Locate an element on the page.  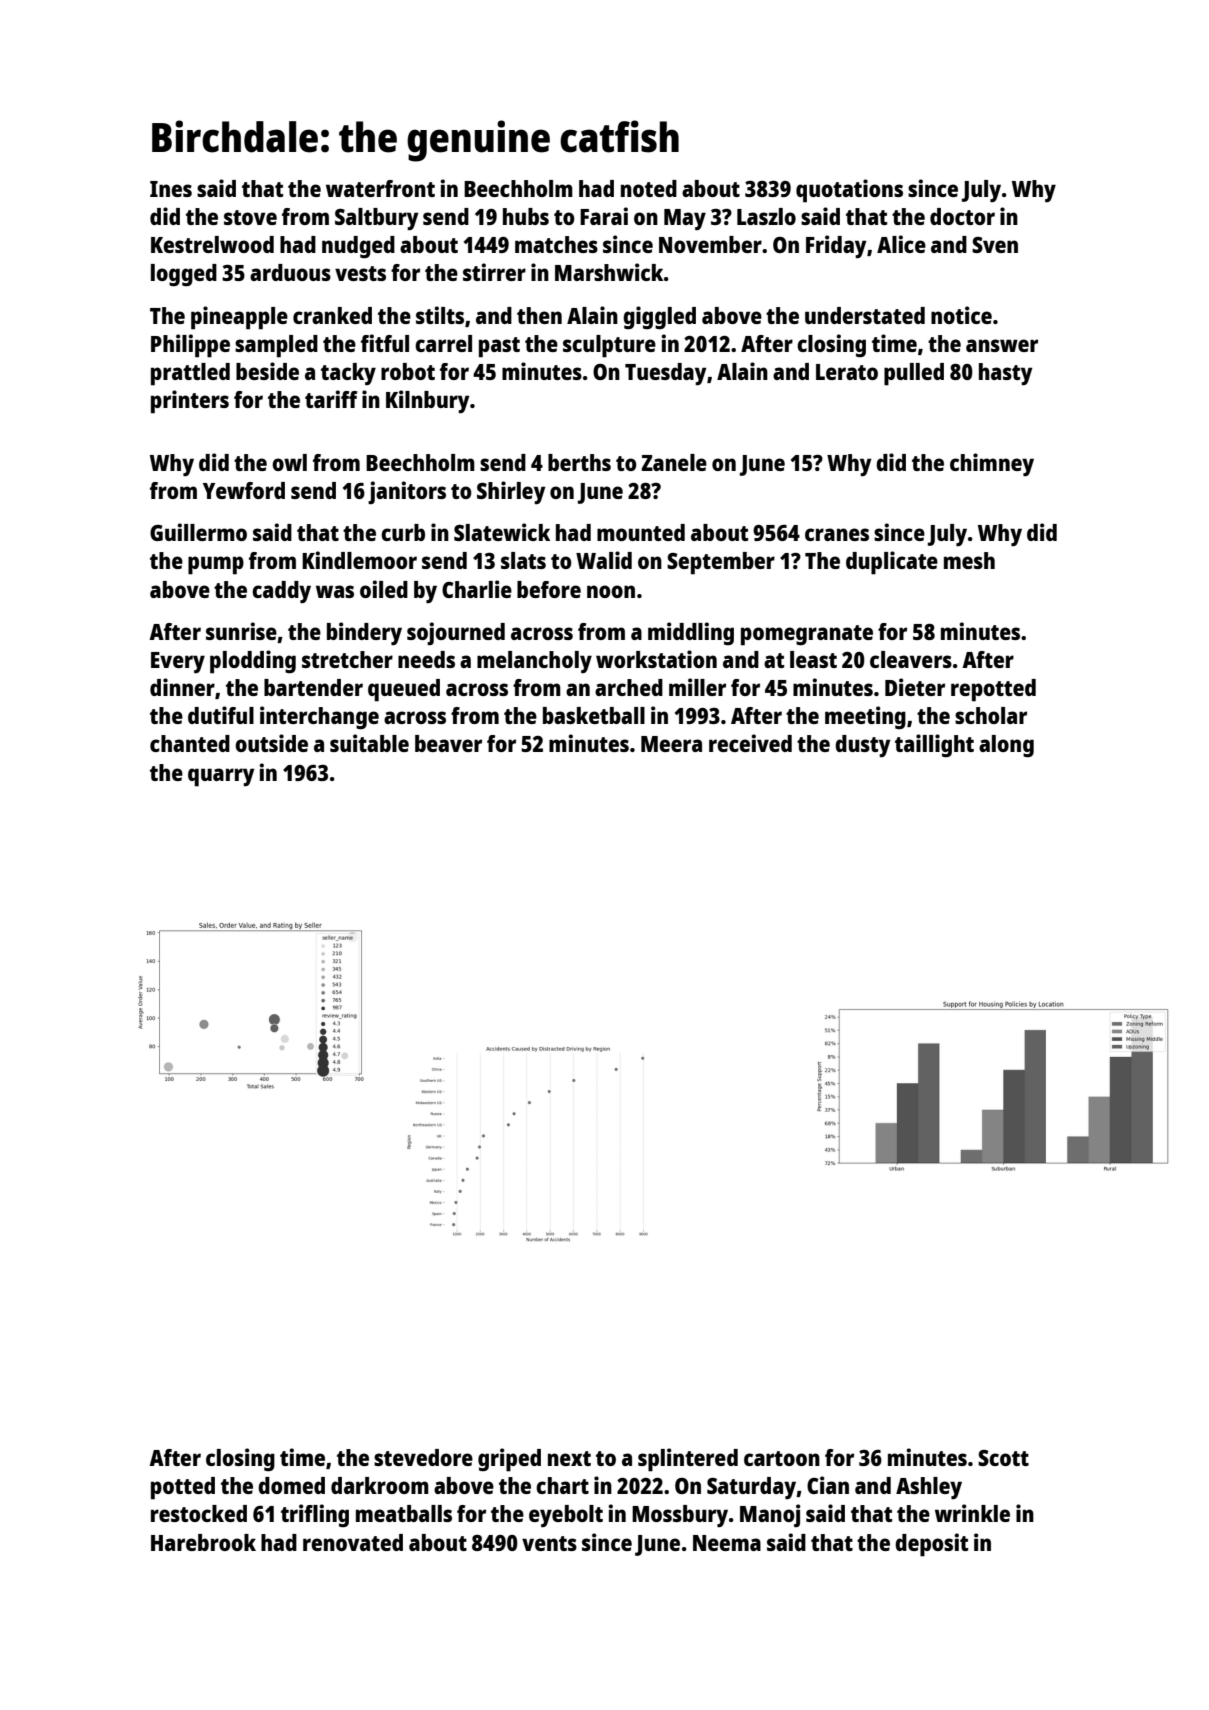
griped is located at coordinates (509, 1460).
